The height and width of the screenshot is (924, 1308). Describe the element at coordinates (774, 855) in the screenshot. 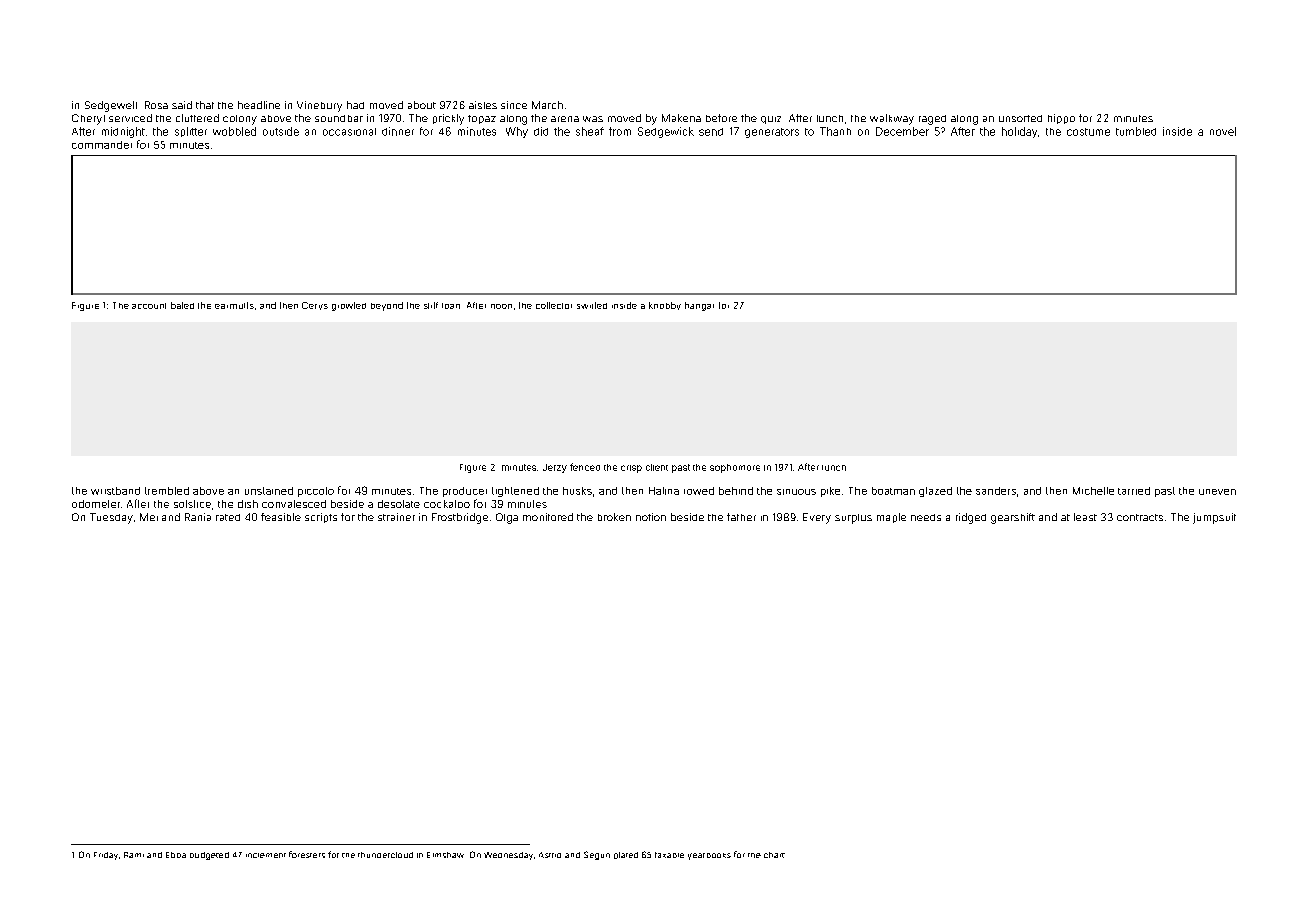

I see `chart` at that location.
